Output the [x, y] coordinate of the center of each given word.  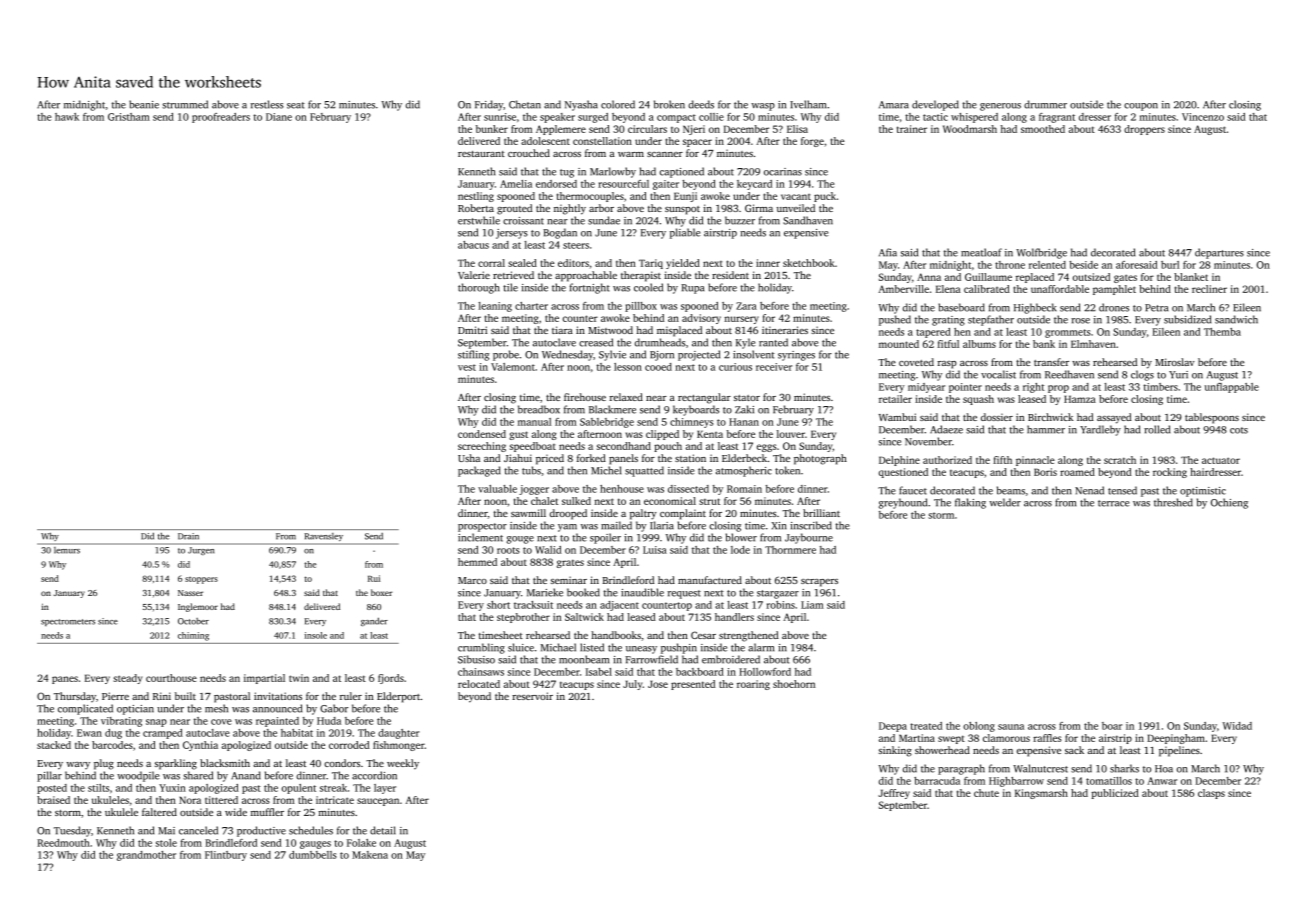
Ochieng [1229, 503]
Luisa [655, 550]
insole [316, 635]
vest [467, 367]
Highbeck [1035, 308]
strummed [185, 104]
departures [1219, 253]
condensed [482, 434]
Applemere [561, 130]
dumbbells [313, 855]
